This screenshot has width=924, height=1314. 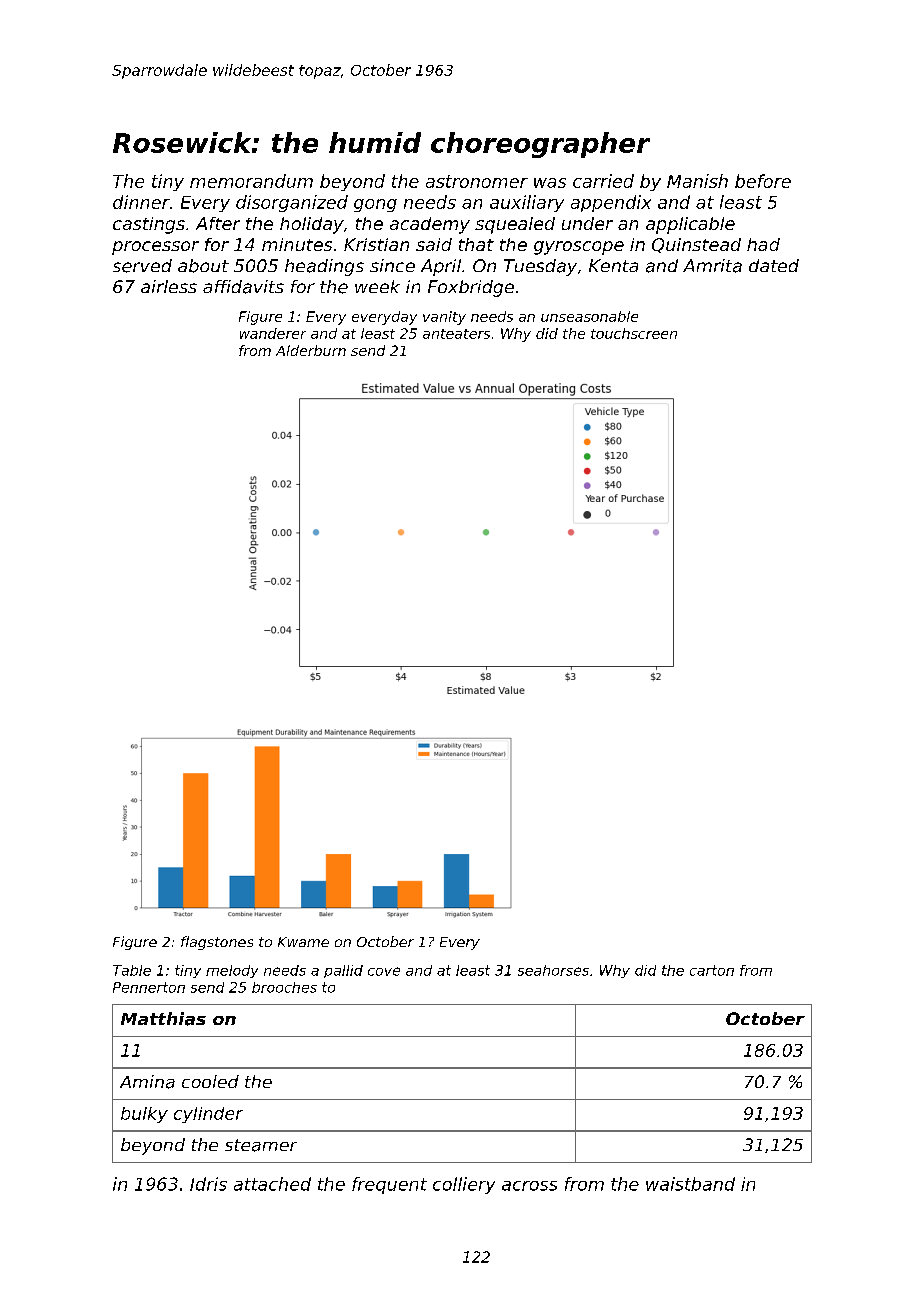 What do you see at coordinates (208, 1184) in the screenshot?
I see `Idris` at bounding box center [208, 1184].
